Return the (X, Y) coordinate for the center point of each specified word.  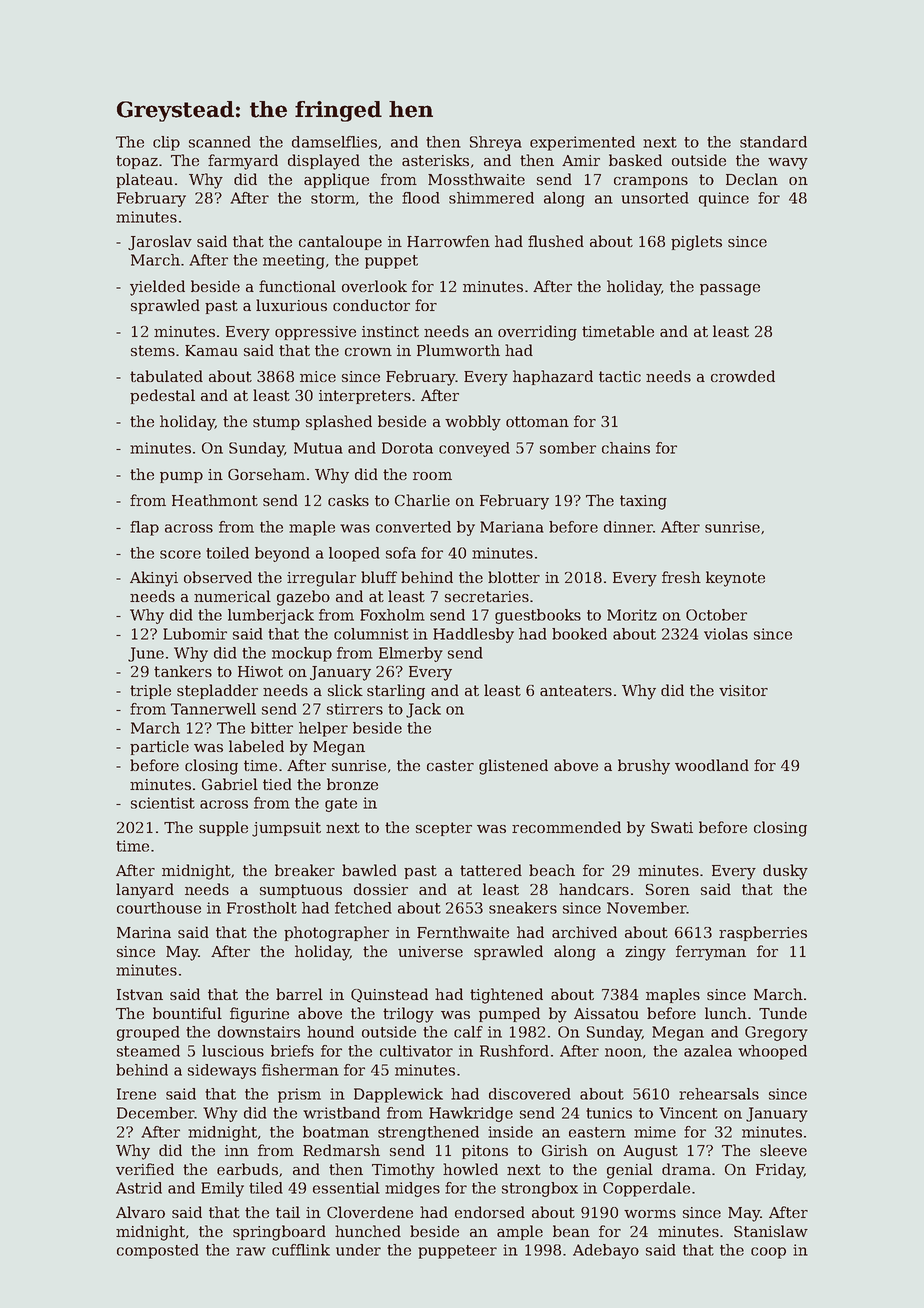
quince (724, 199)
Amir (581, 160)
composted (158, 1251)
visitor (743, 690)
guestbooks (538, 616)
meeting (294, 261)
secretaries (487, 596)
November (647, 908)
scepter (444, 829)
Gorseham (266, 474)
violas (726, 634)
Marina (144, 932)
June (146, 654)
